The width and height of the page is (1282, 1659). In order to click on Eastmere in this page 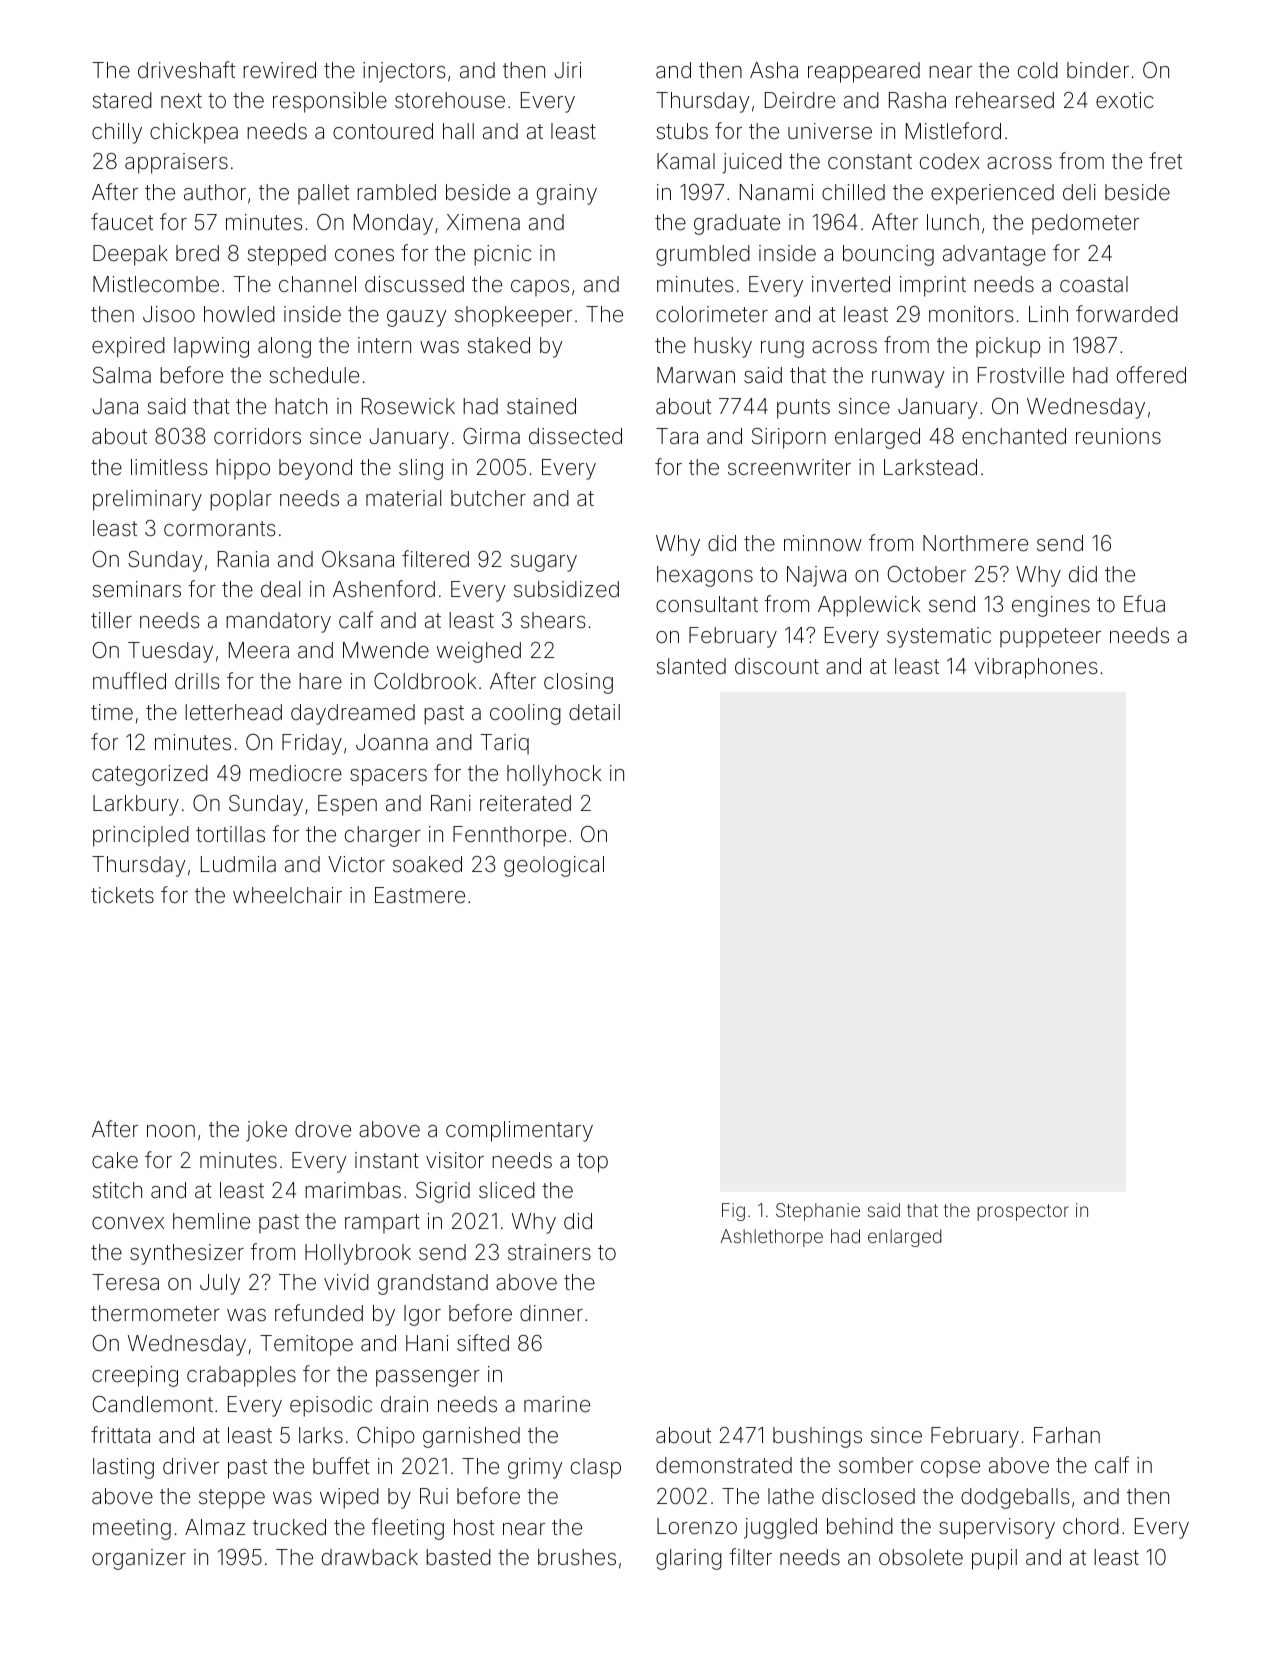, I will do `click(420, 895)`.
